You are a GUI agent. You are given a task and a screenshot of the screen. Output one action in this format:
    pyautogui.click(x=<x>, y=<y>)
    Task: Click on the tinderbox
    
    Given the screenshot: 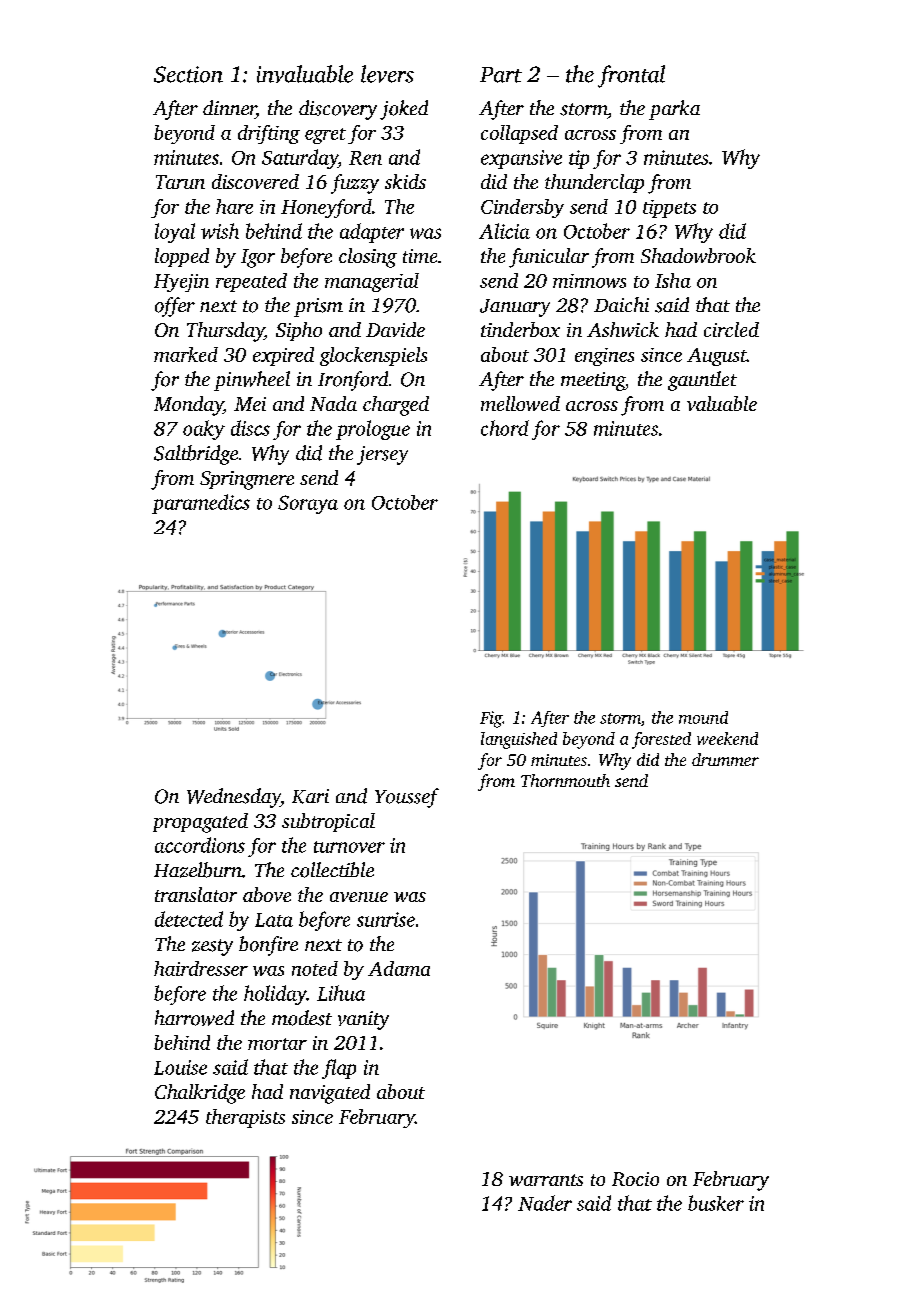 What is the action you would take?
    pyautogui.click(x=520, y=329)
